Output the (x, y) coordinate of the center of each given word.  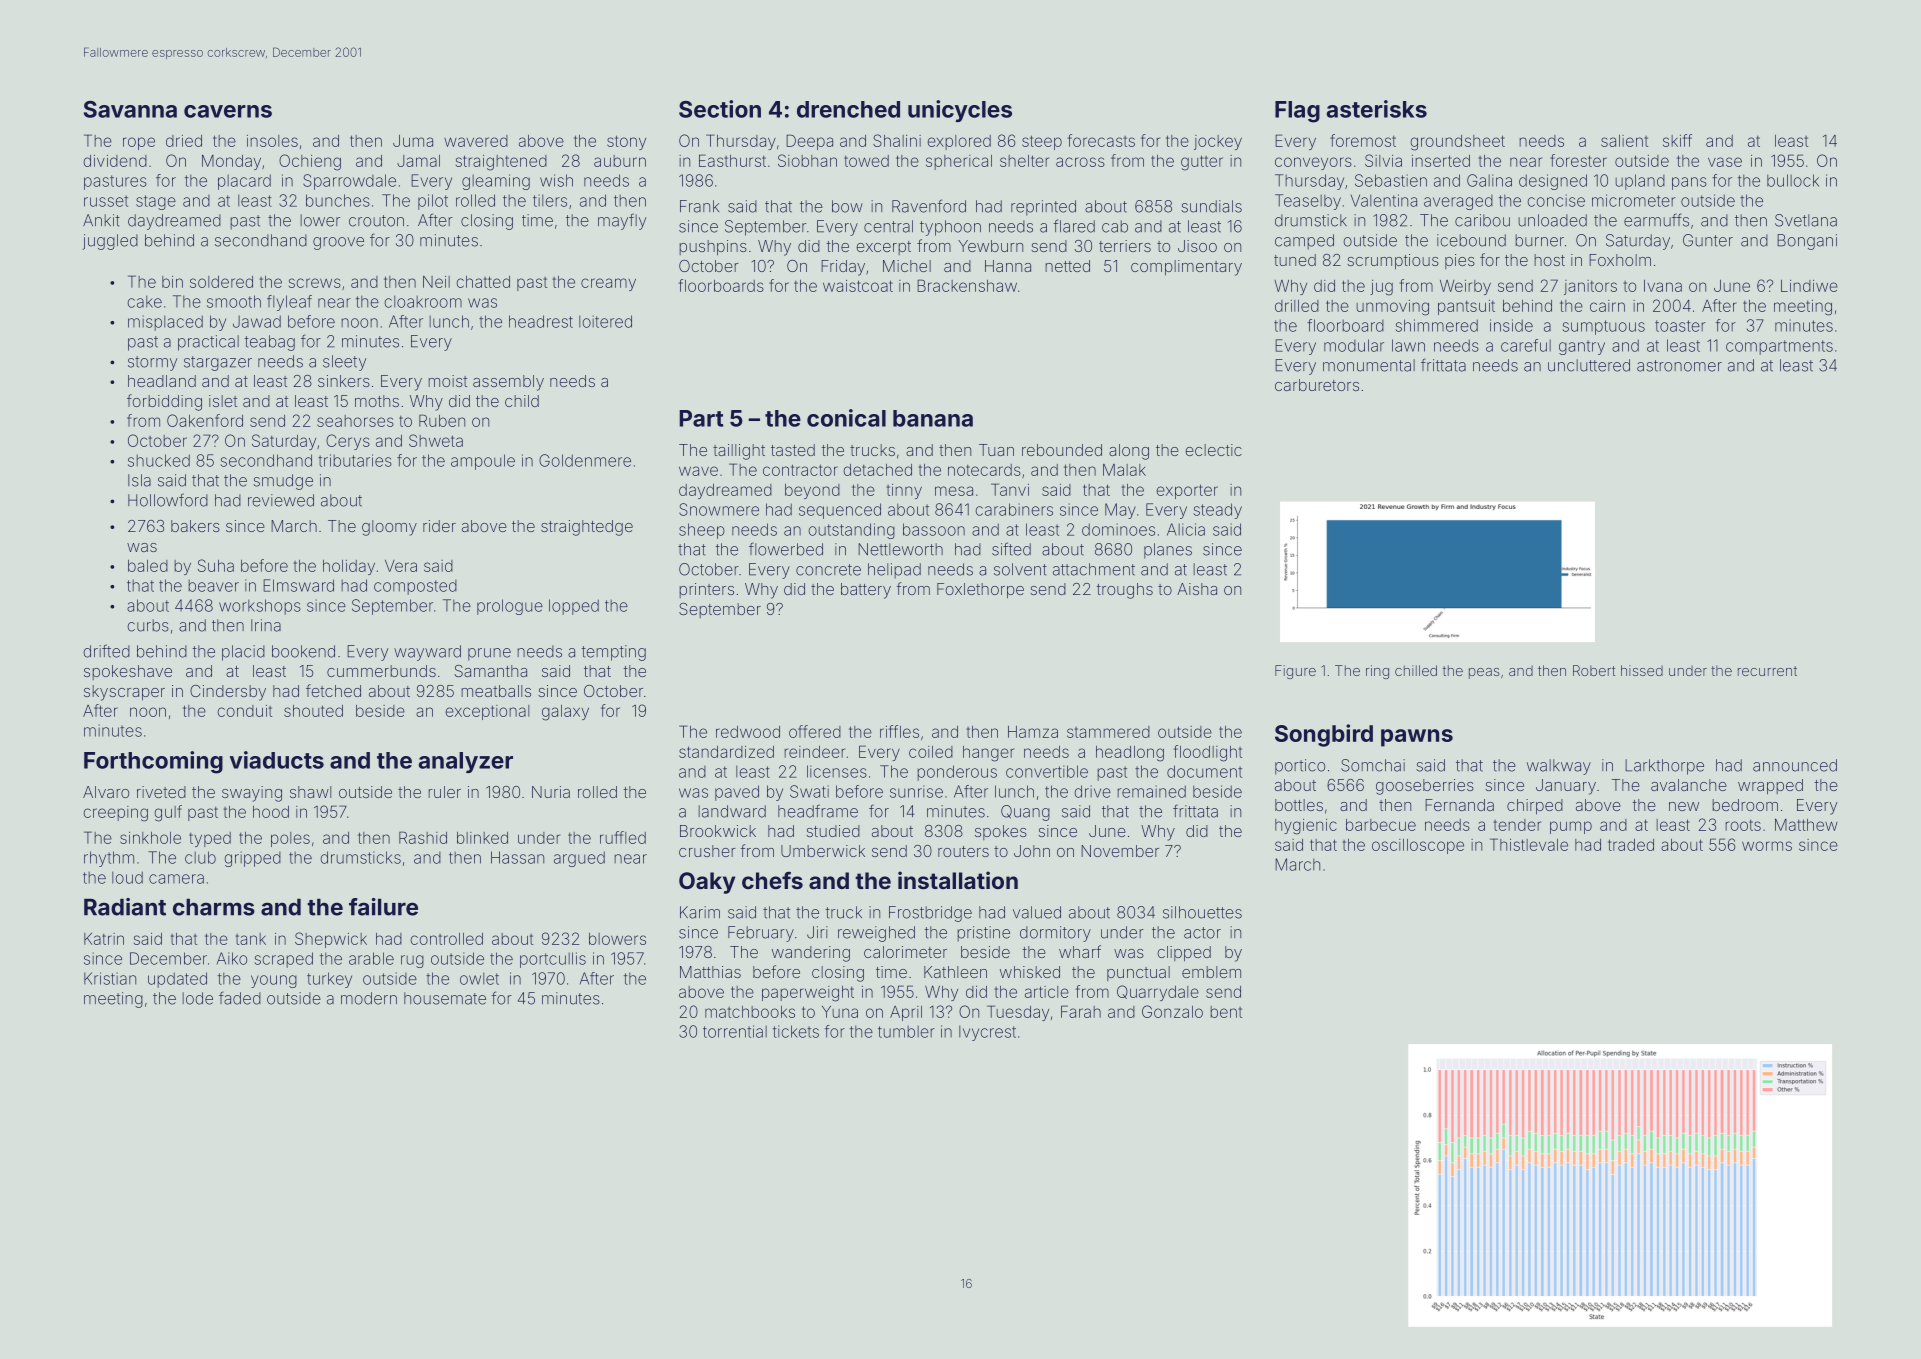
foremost (1363, 140)
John (1032, 851)
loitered (605, 321)
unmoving (1392, 308)
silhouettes (1202, 912)
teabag (269, 343)
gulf (168, 813)
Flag (1297, 112)
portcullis (553, 960)
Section (720, 109)
